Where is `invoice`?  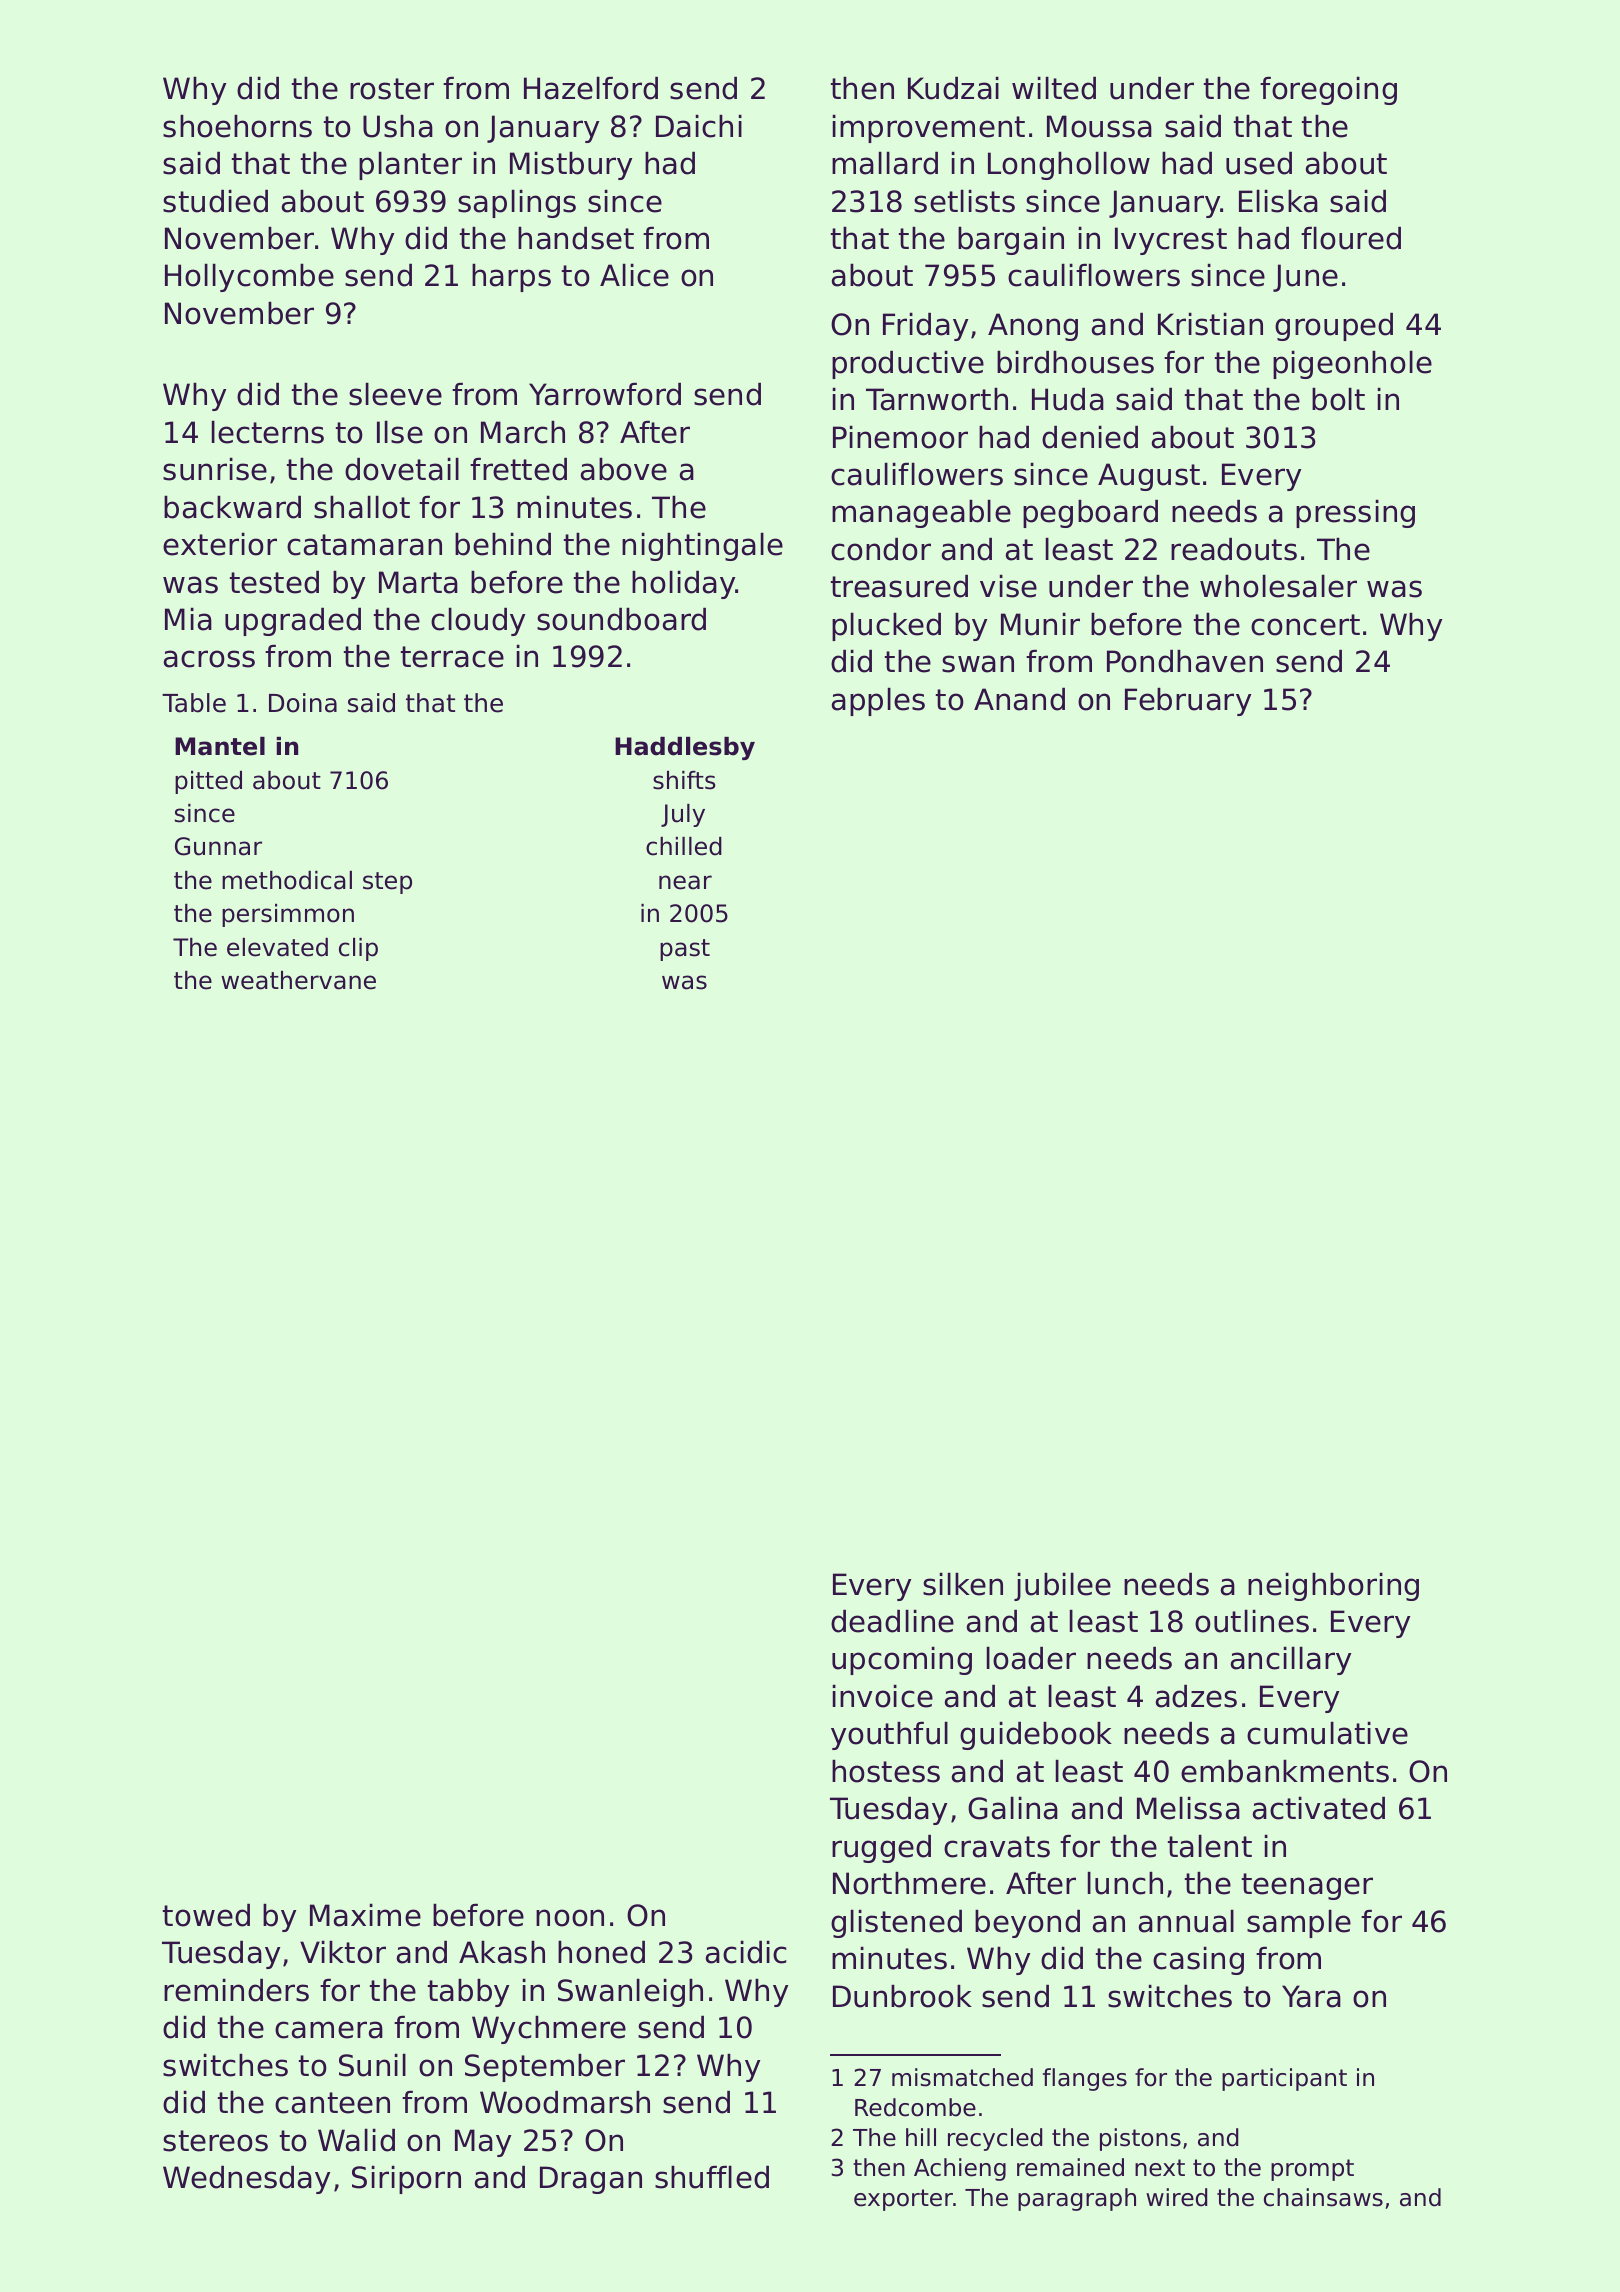 invoice is located at coordinates (883, 1696).
